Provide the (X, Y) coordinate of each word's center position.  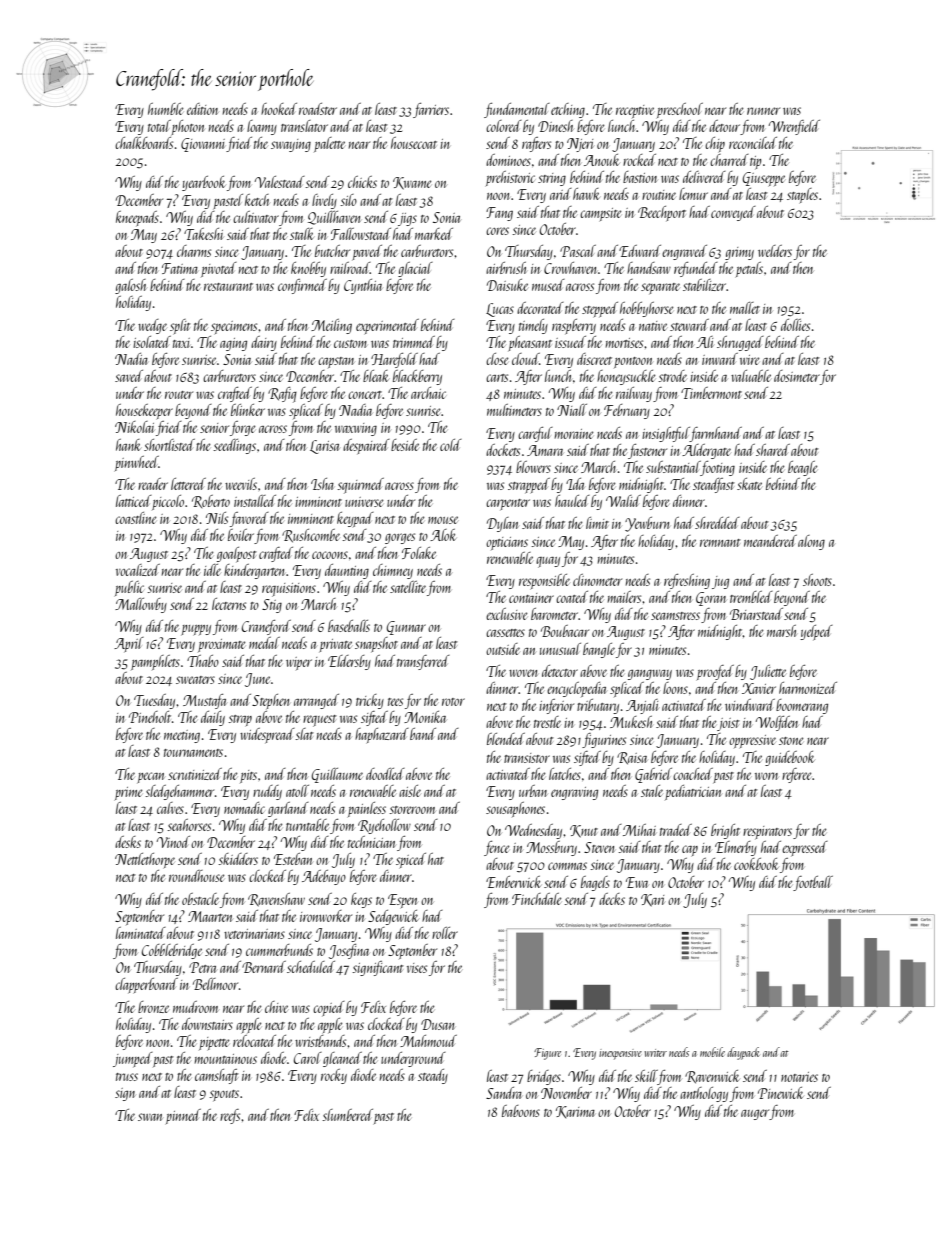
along (811, 542)
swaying (291, 145)
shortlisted (169, 445)
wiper (299, 663)
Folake (419, 553)
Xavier (759, 688)
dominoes (508, 160)
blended (506, 739)
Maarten (210, 916)
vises (417, 968)
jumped (133, 1059)
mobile (712, 1052)
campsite (600, 215)
